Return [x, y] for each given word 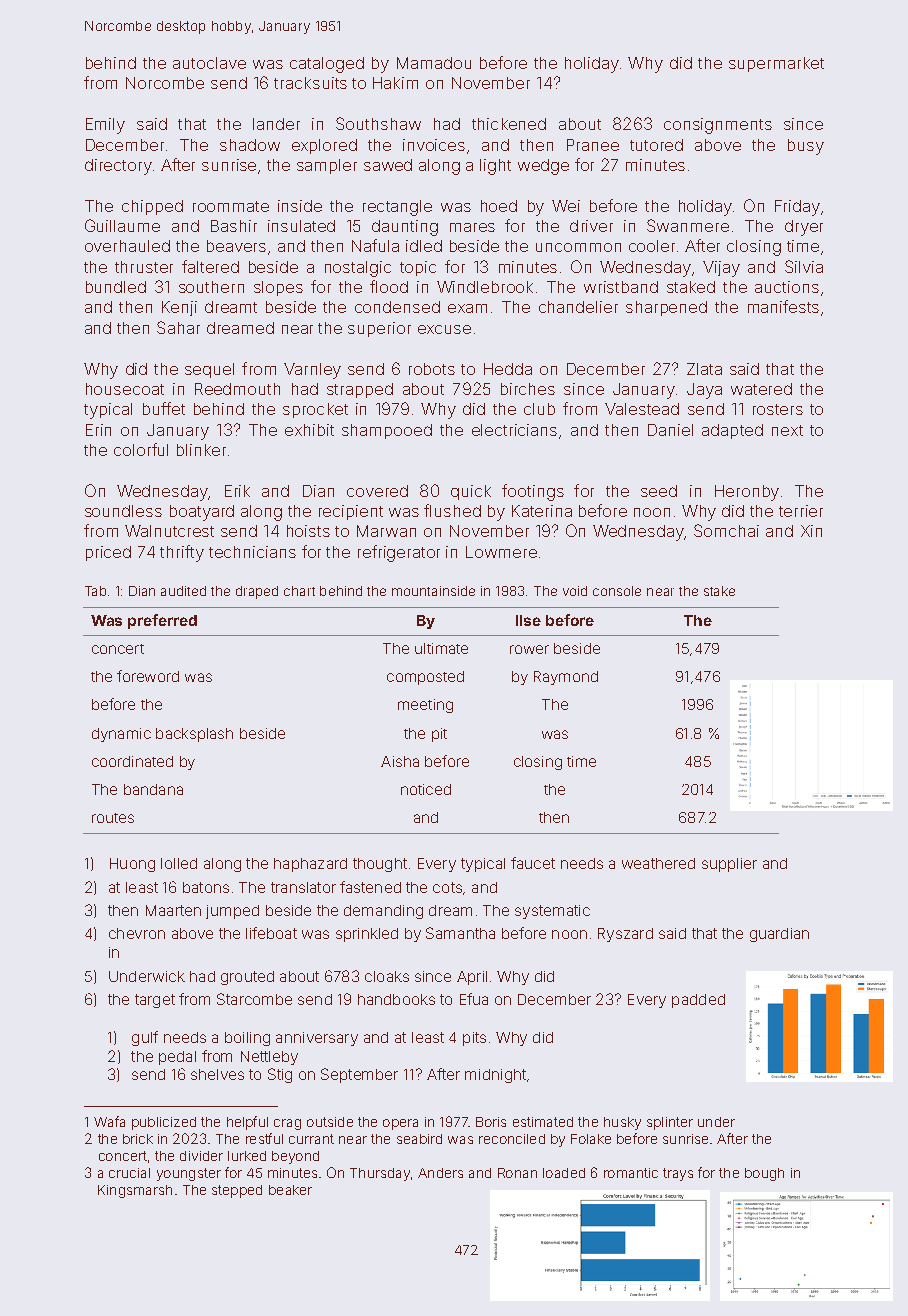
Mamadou [434, 63]
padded [698, 1001]
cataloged [327, 65]
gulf [145, 1038]
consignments [718, 126]
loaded [564, 1173]
